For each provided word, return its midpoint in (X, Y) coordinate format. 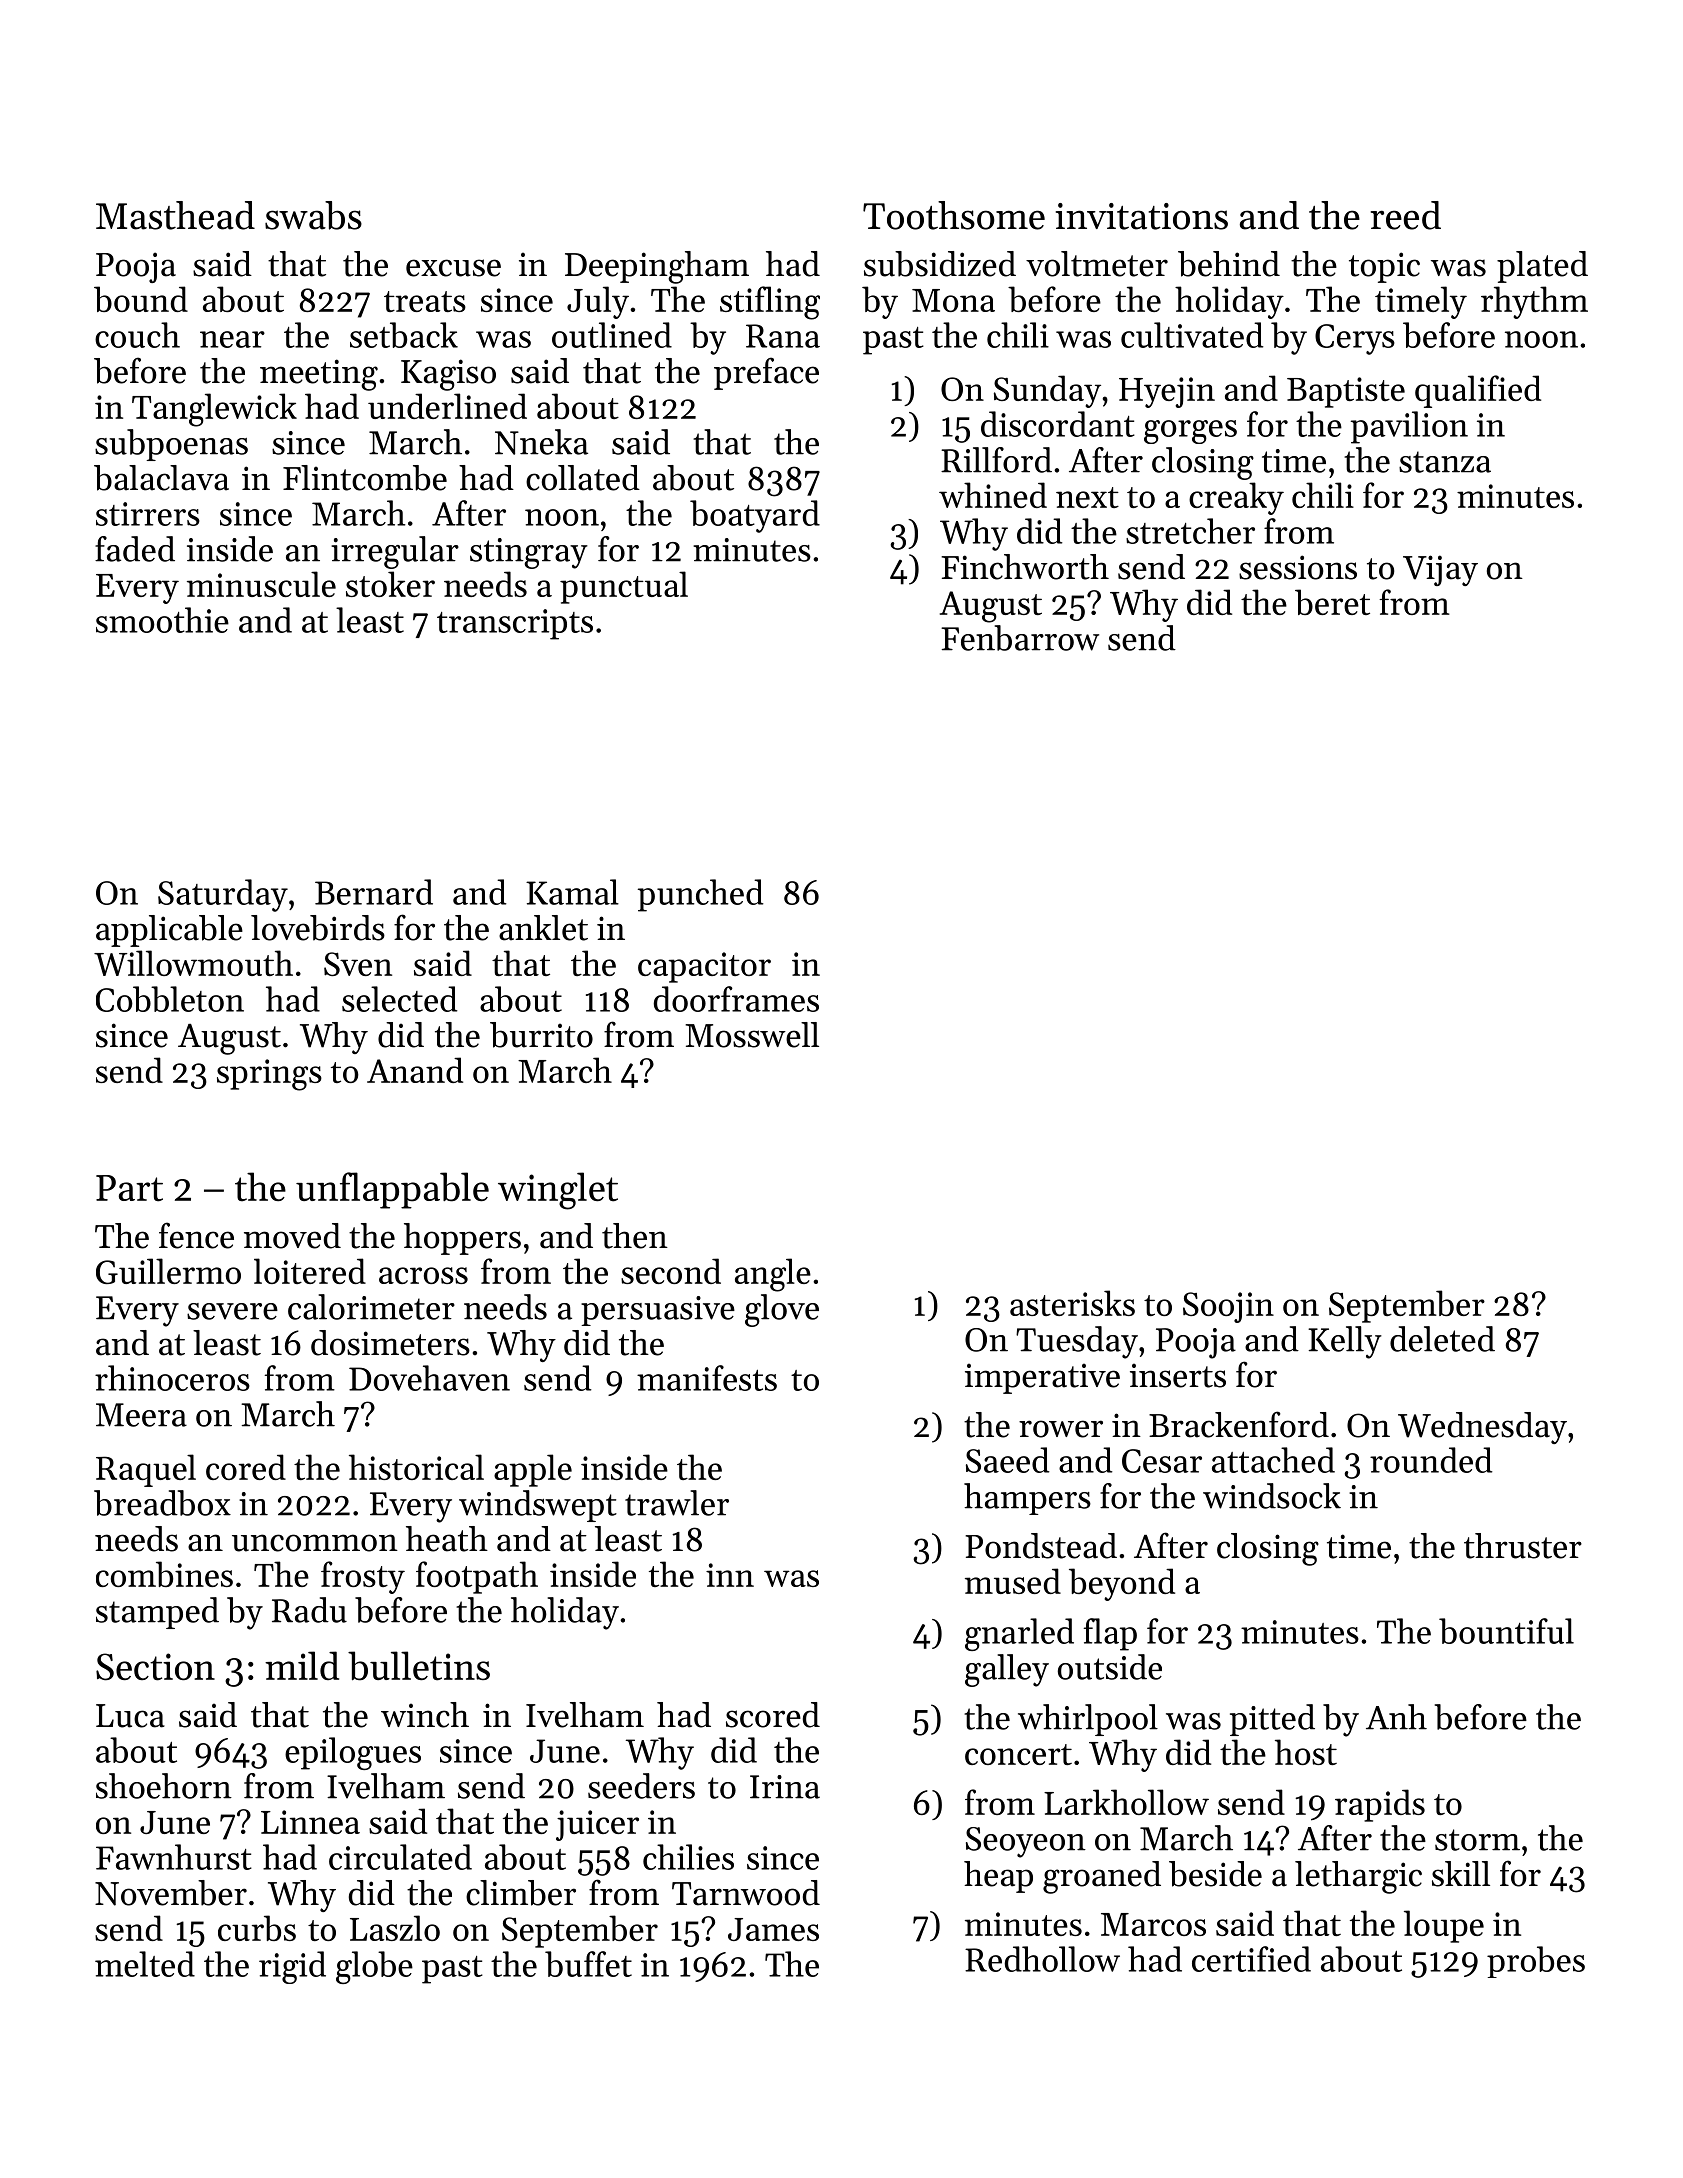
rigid (292, 1967)
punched (700, 895)
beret (1332, 602)
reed (1406, 215)
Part (129, 1188)
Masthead (175, 215)
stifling (770, 303)
